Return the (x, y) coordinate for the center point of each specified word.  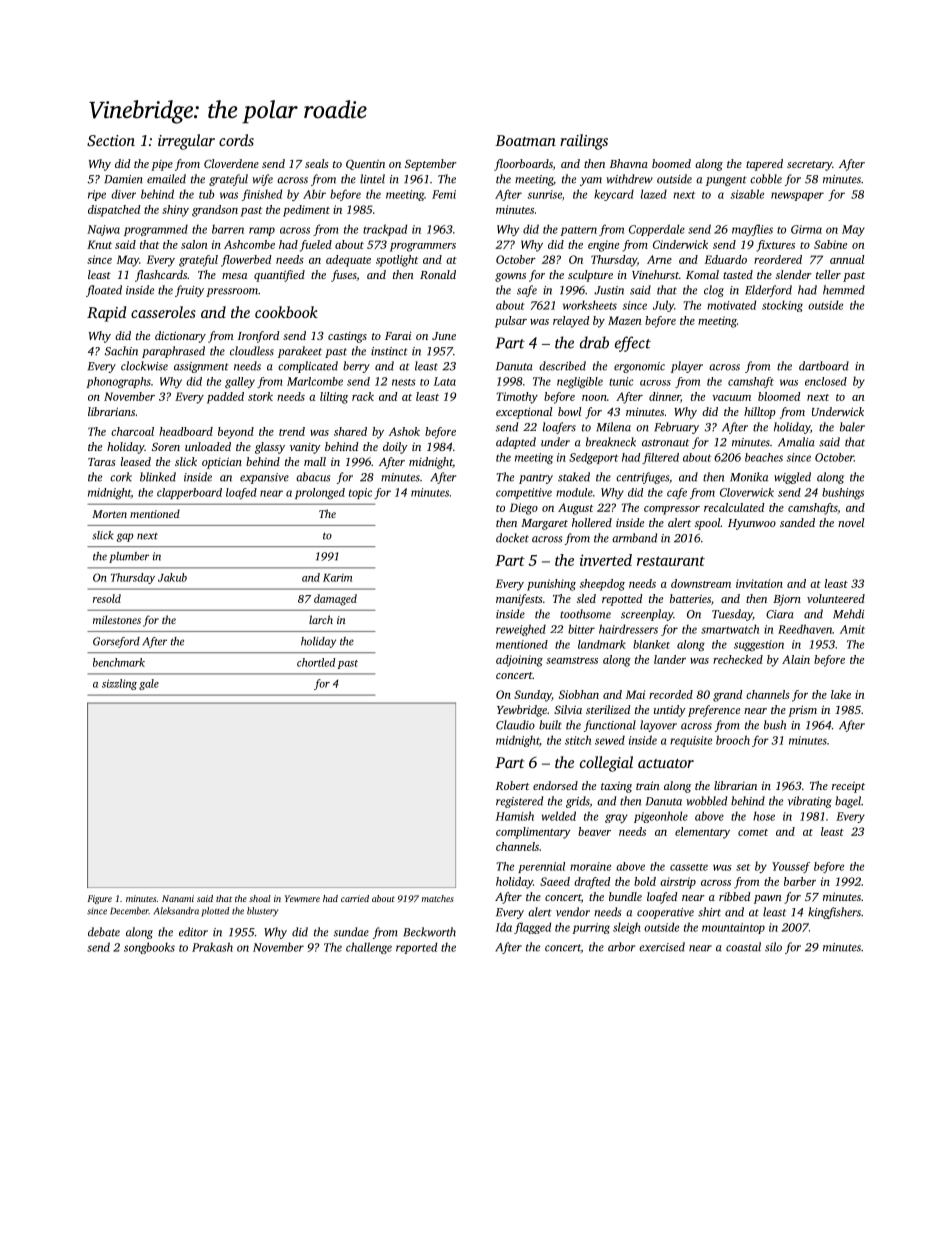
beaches (764, 457)
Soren (166, 447)
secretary (809, 166)
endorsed (555, 785)
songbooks (149, 948)
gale (149, 684)
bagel (848, 802)
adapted (516, 443)
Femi (444, 194)
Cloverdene (231, 163)
